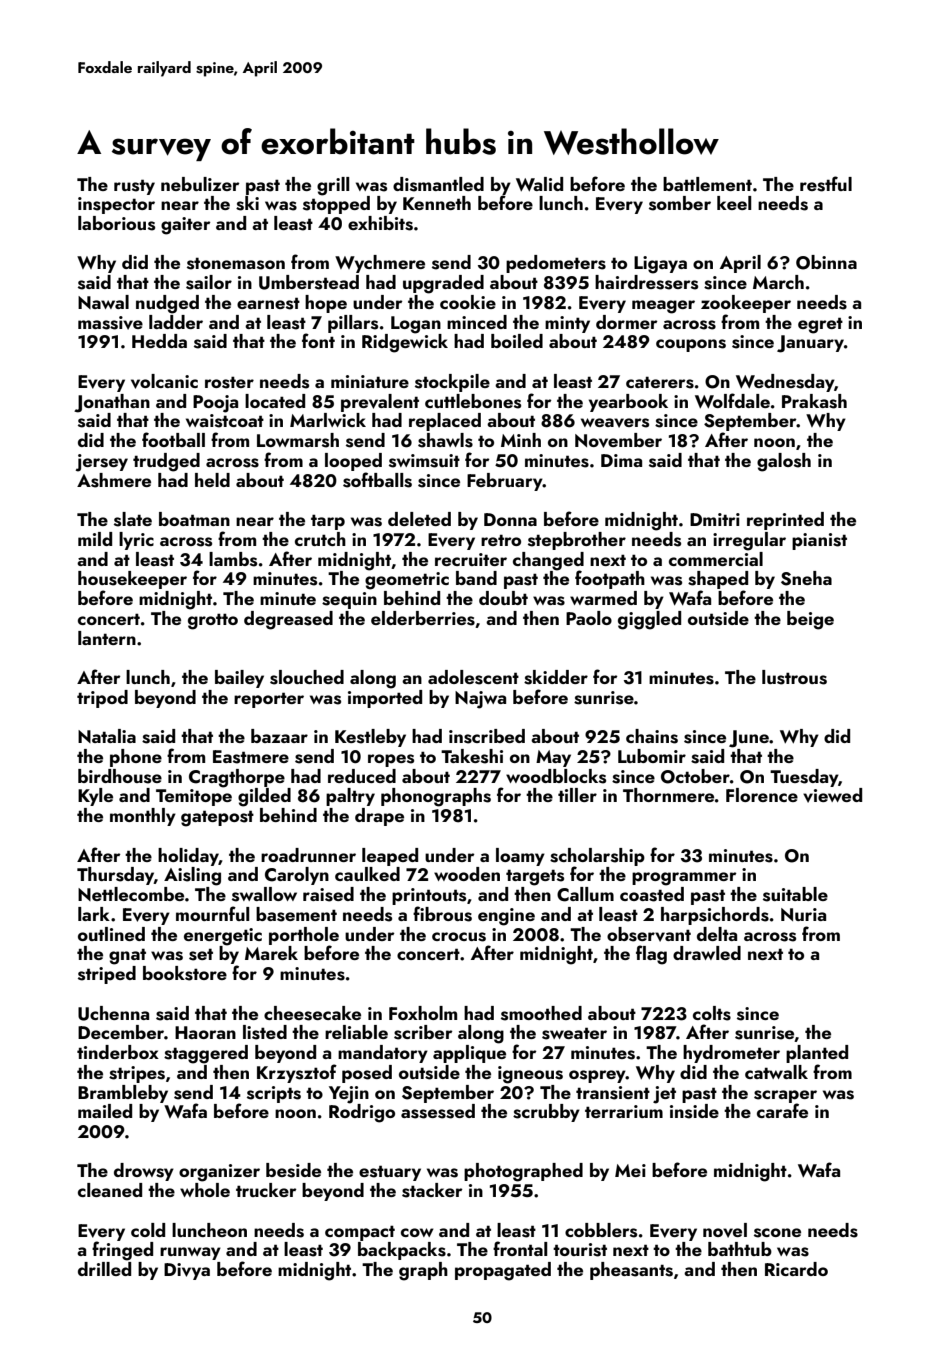 Image resolution: width=945 pixels, height=1369 pixels. I want to click on rusty, so click(134, 187).
